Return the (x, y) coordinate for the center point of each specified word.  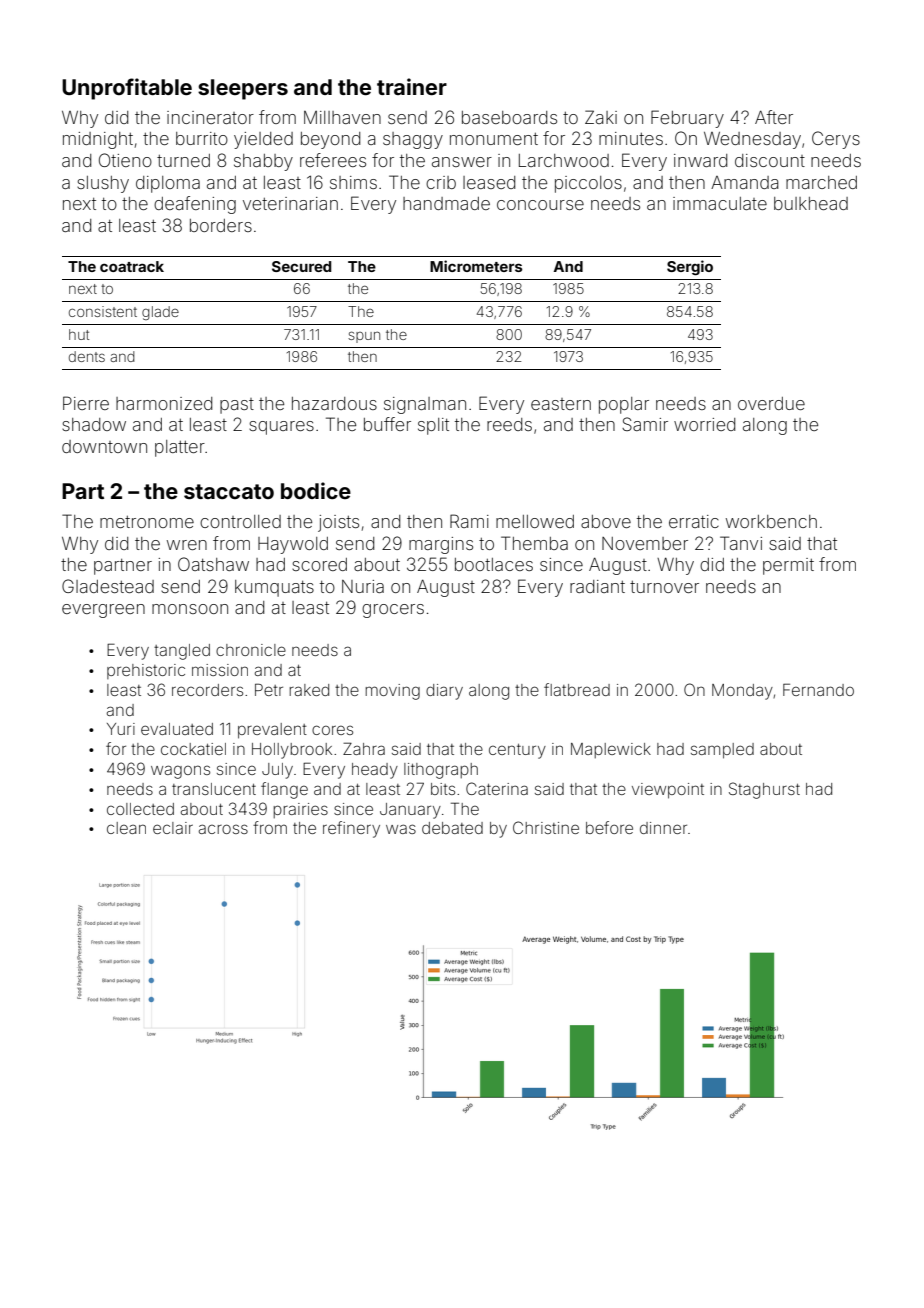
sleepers (243, 89)
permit (788, 566)
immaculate (720, 203)
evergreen (103, 611)
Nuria (363, 586)
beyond (330, 140)
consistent (103, 311)
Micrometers (476, 266)
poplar (624, 405)
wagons (180, 772)
